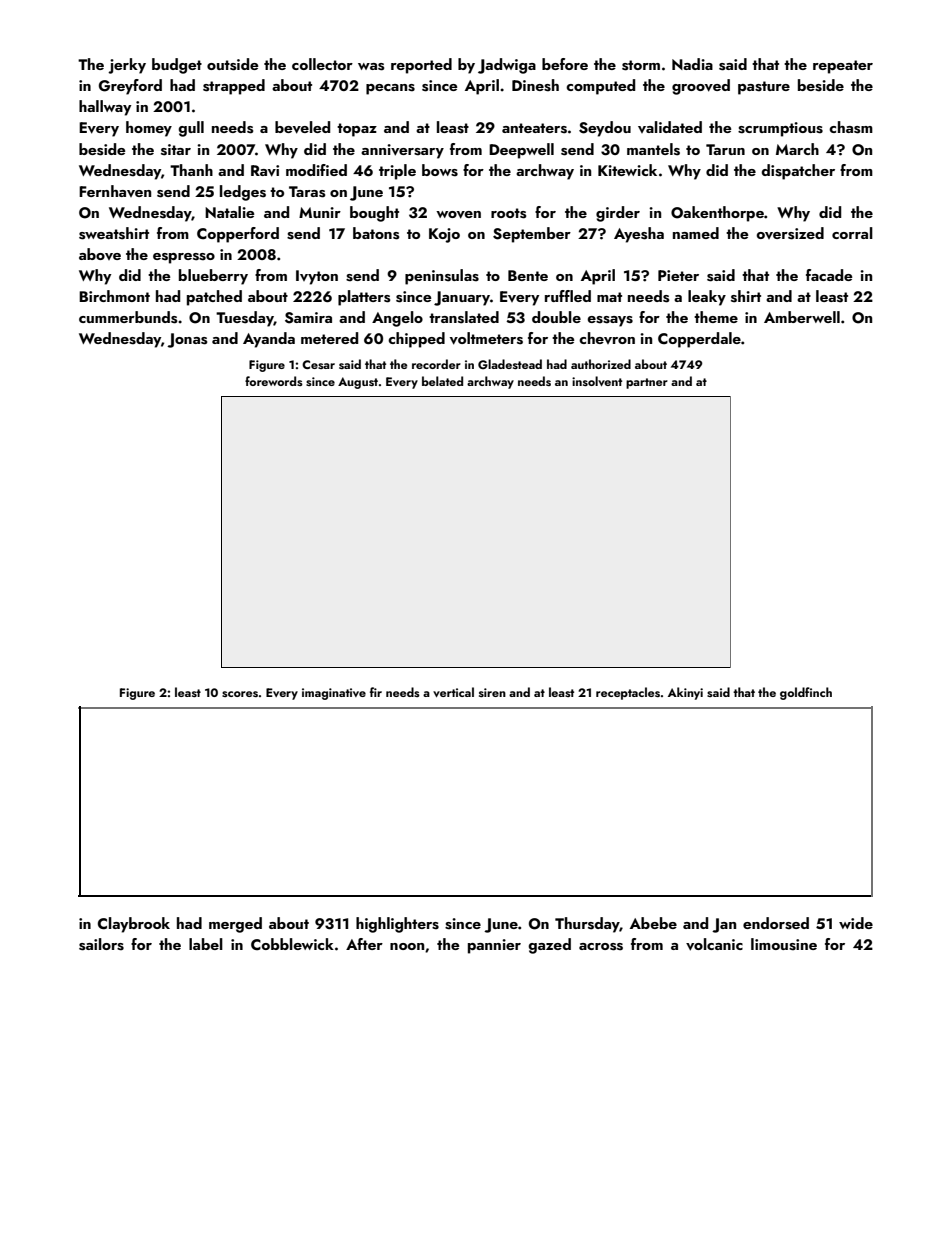 The width and height of the document is (952, 1233). I want to click on label, so click(206, 944).
